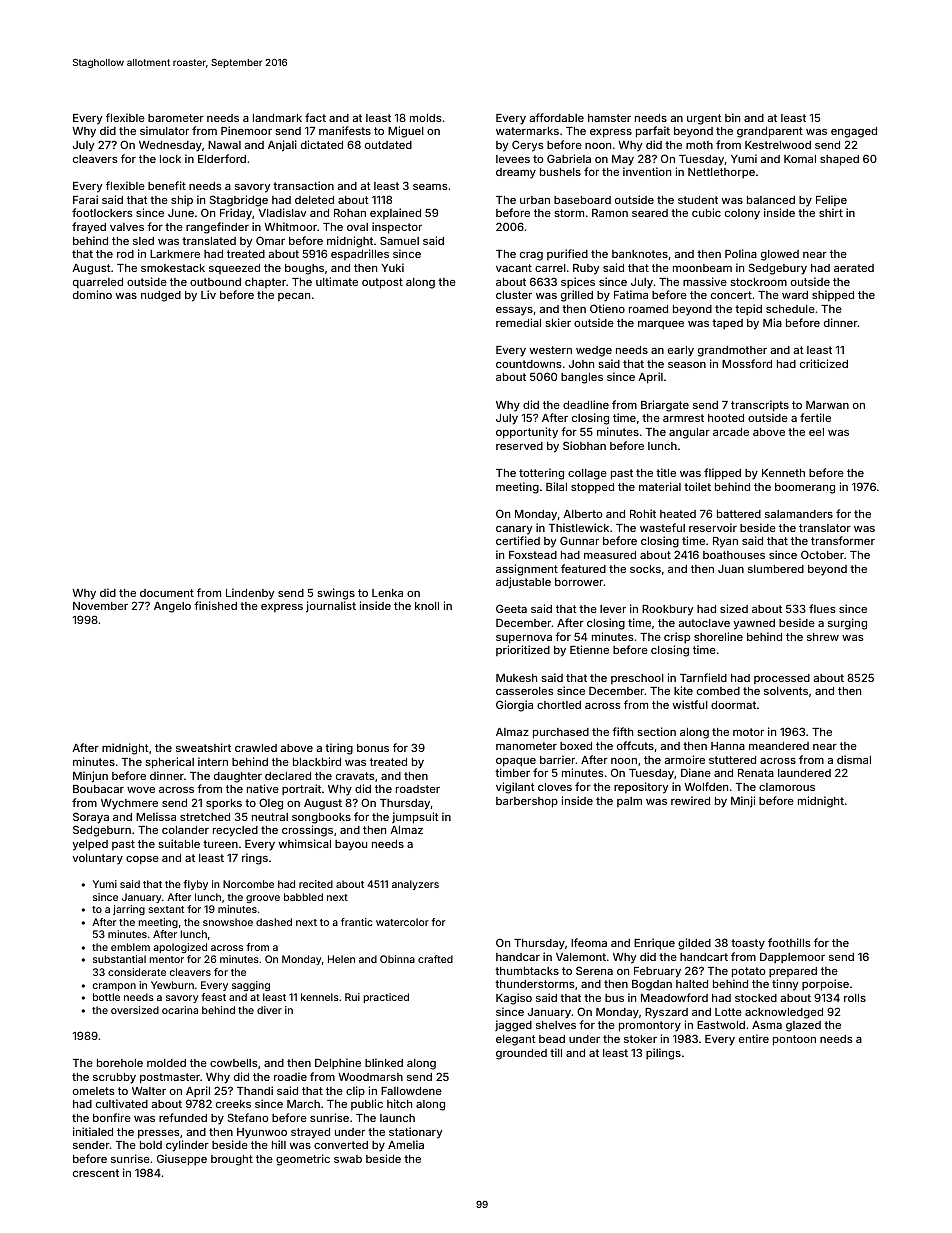 Image resolution: width=952 pixels, height=1233 pixels. I want to click on motor, so click(748, 732).
